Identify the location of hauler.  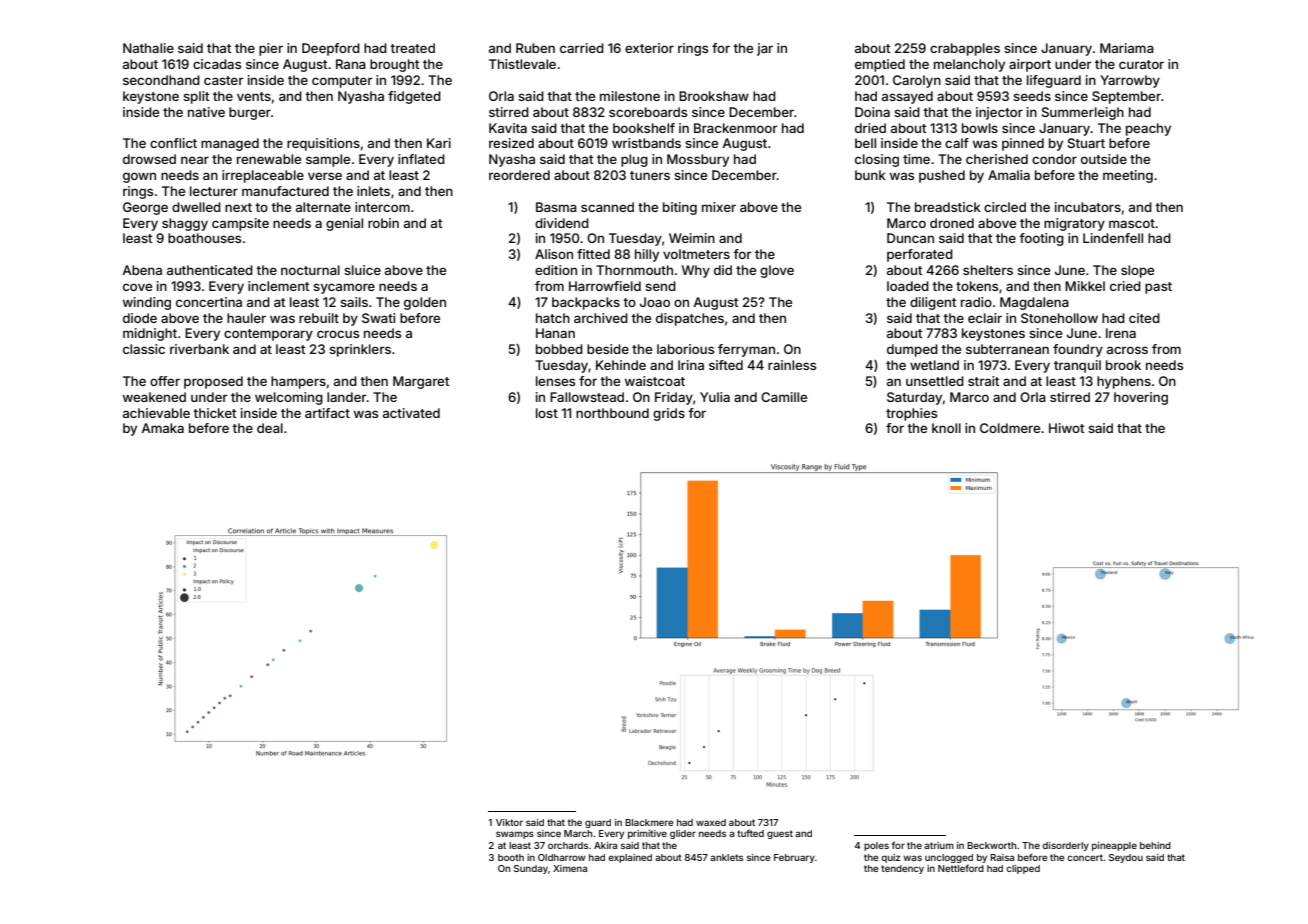
(246, 318).
